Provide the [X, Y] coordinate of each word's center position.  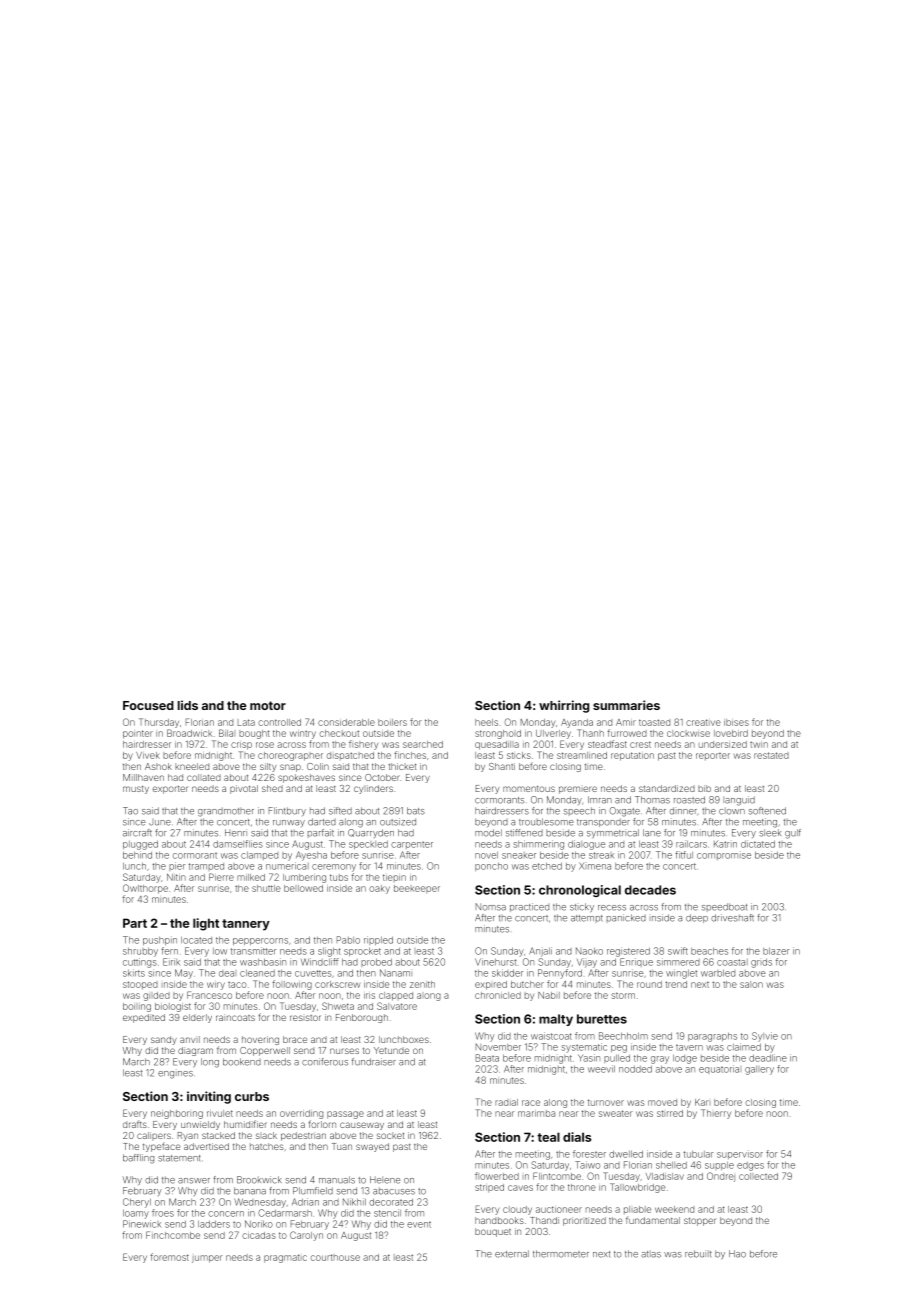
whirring [564, 706]
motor [268, 705]
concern [226, 1214]
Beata [487, 1058]
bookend [242, 1062]
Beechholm [623, 1036]
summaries [626, 705]
